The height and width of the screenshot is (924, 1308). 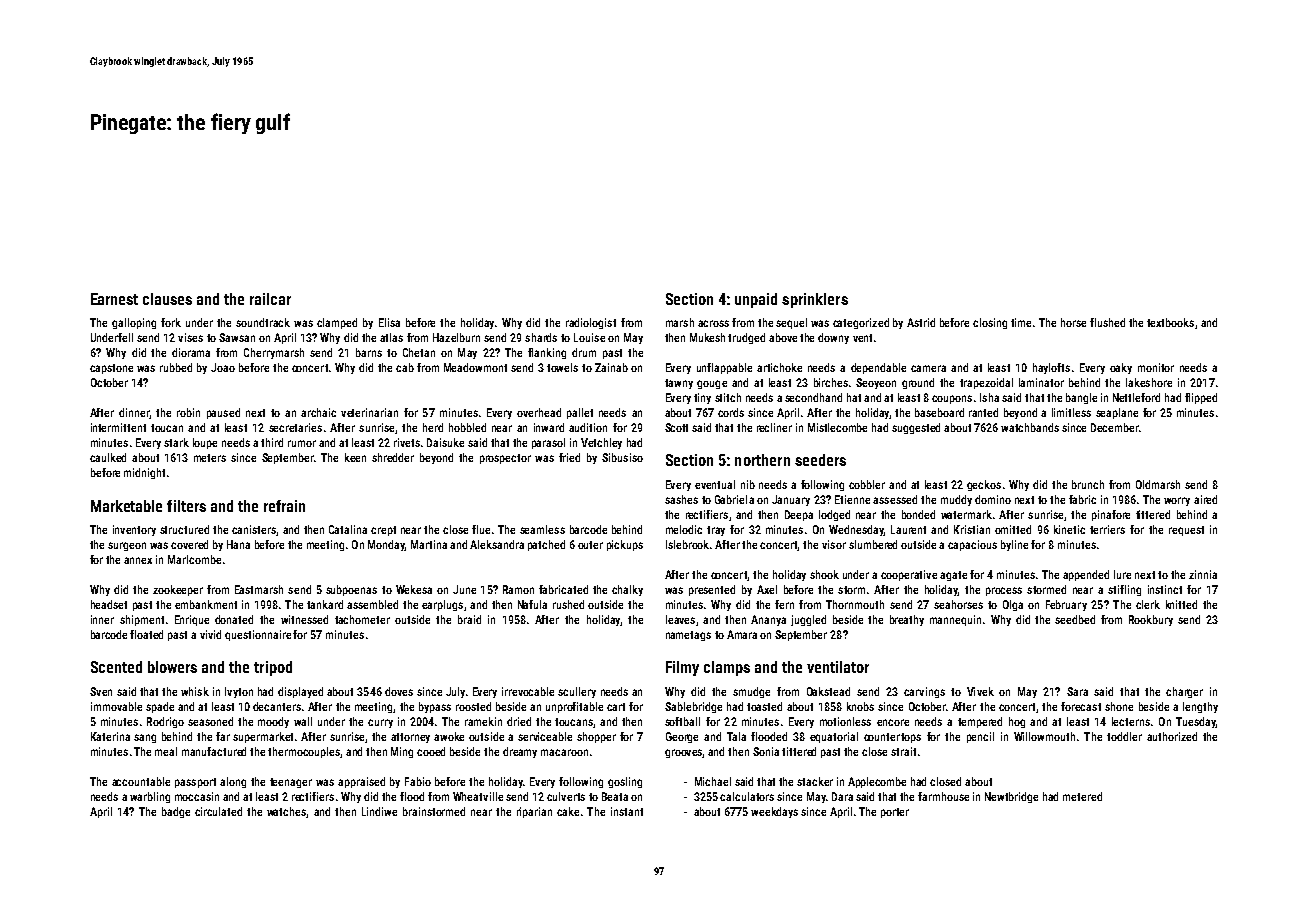 I want to click on haylofts, so click(x=1051, y=368).
